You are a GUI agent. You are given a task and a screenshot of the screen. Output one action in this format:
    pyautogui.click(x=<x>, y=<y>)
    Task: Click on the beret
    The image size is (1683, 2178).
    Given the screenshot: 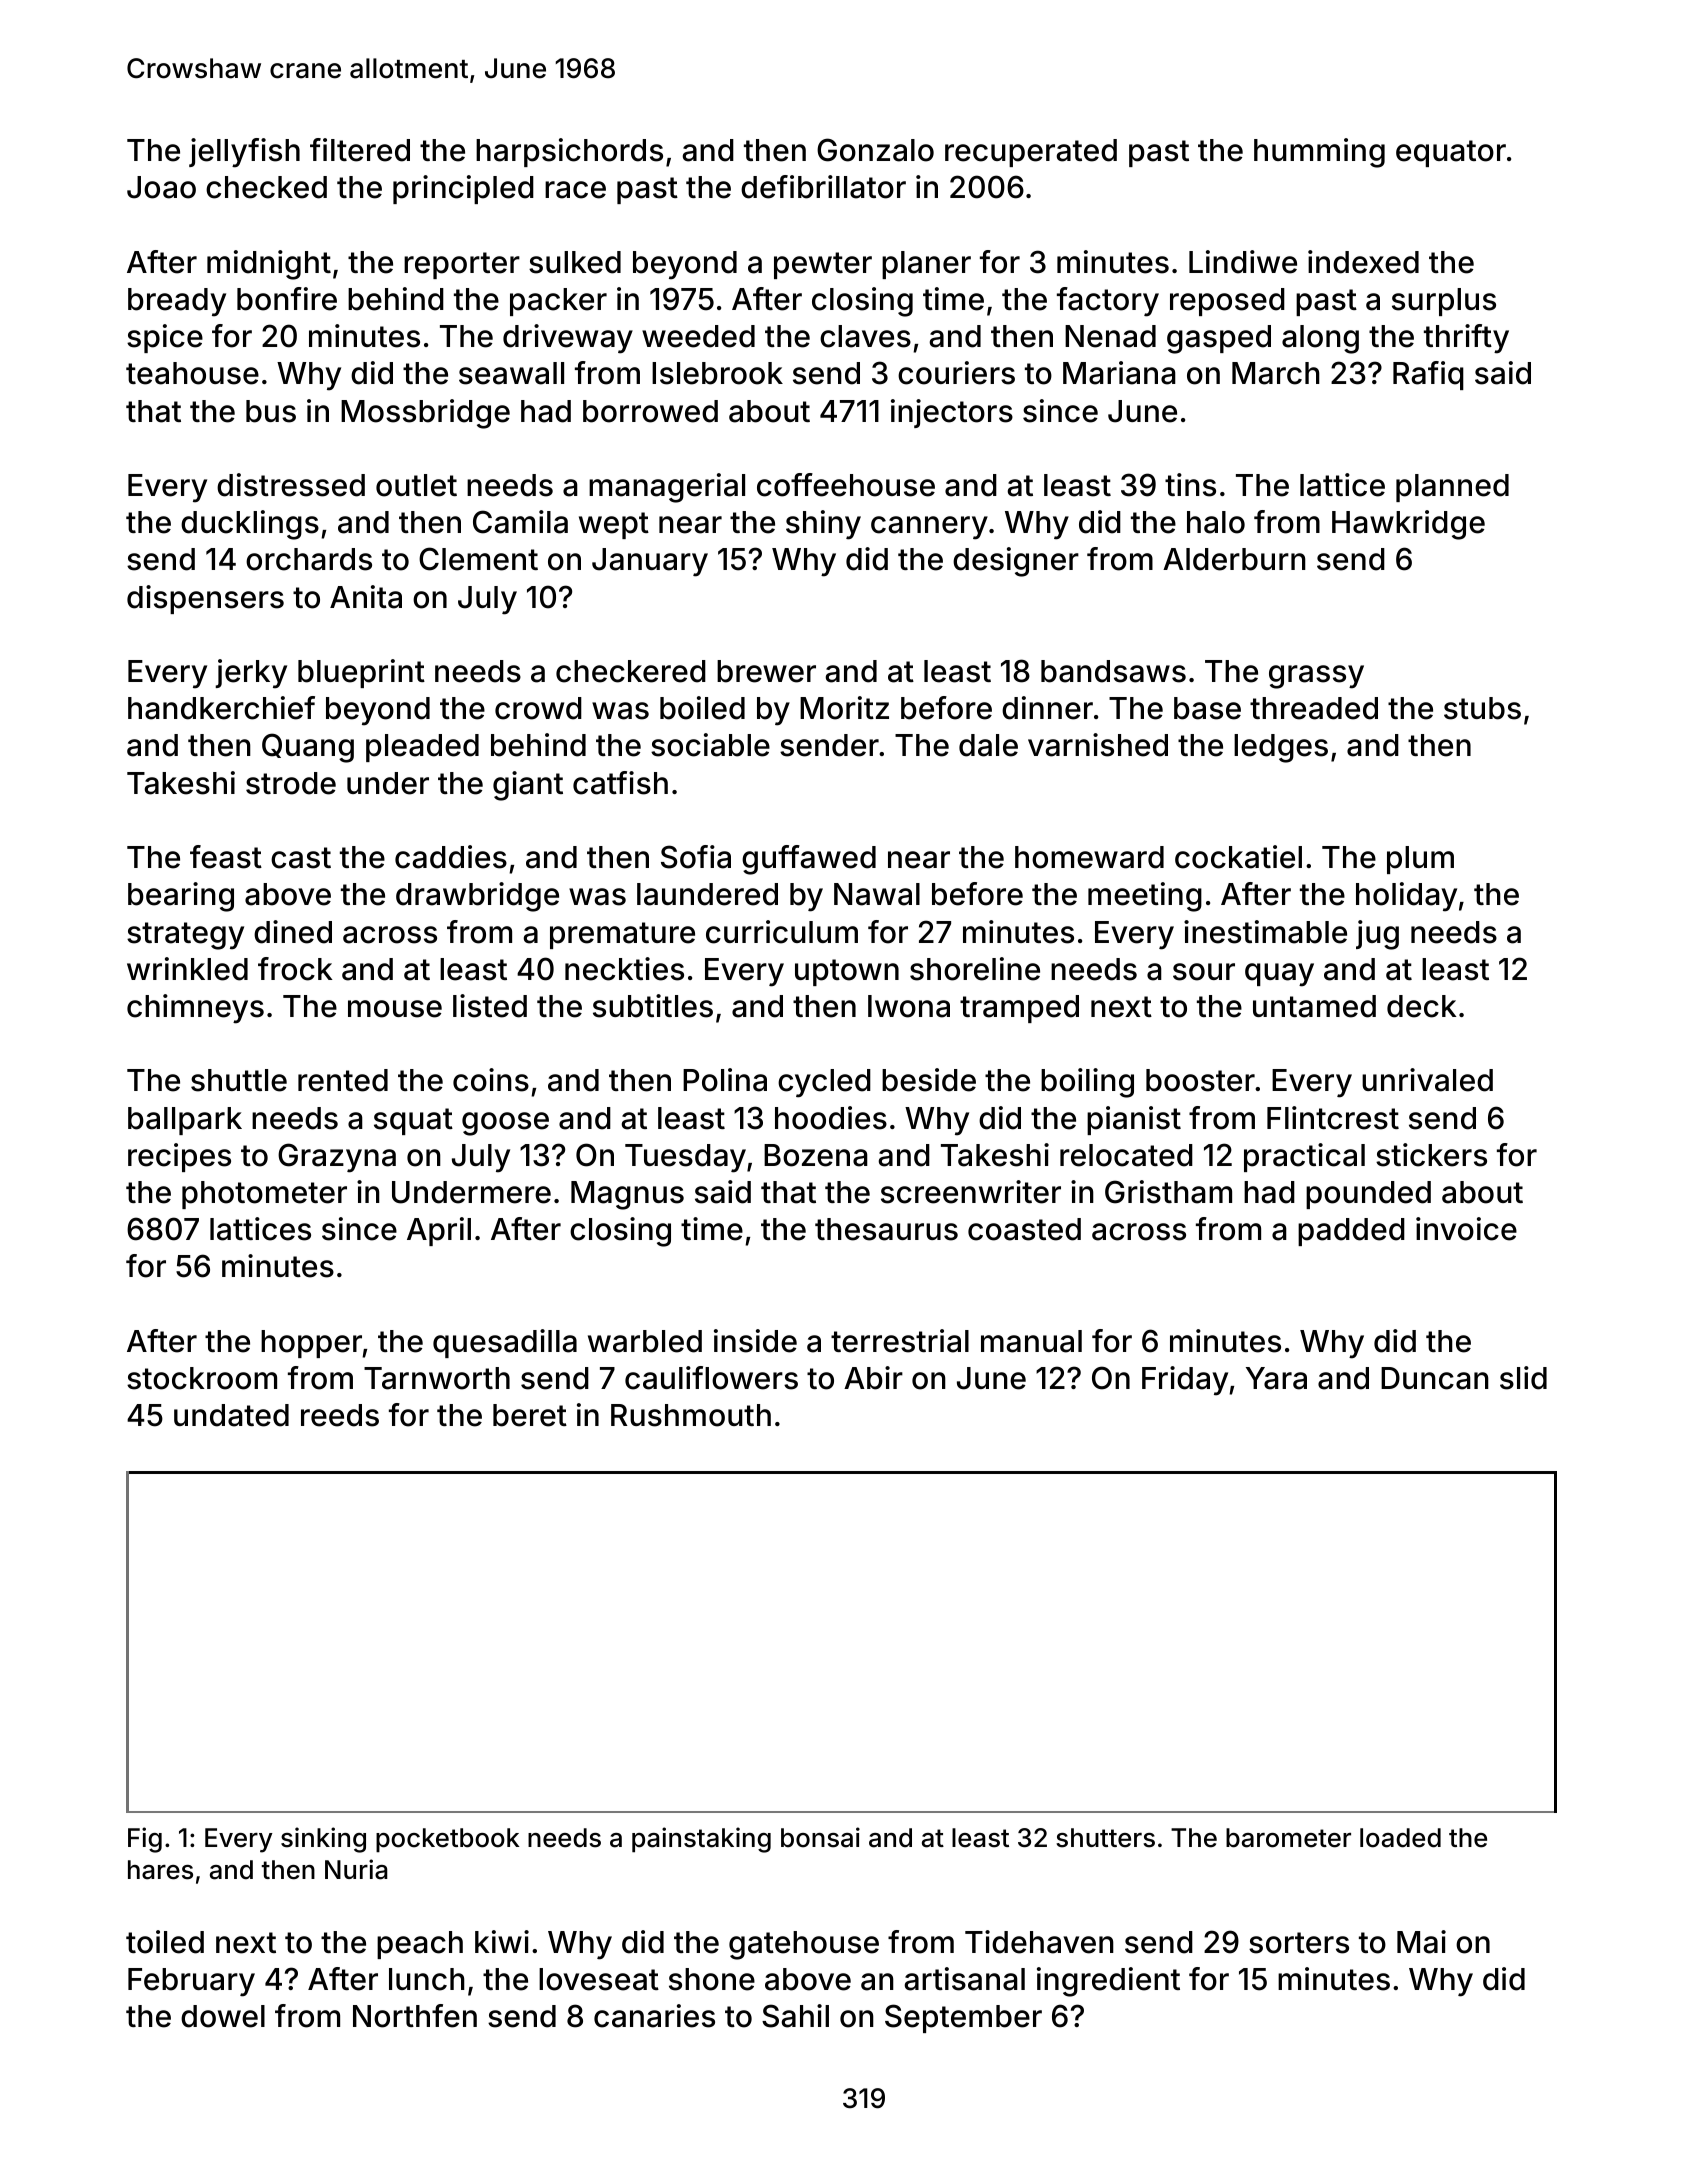 What is the action you would take?
    pyautogui.click(x=530, y=1415)
